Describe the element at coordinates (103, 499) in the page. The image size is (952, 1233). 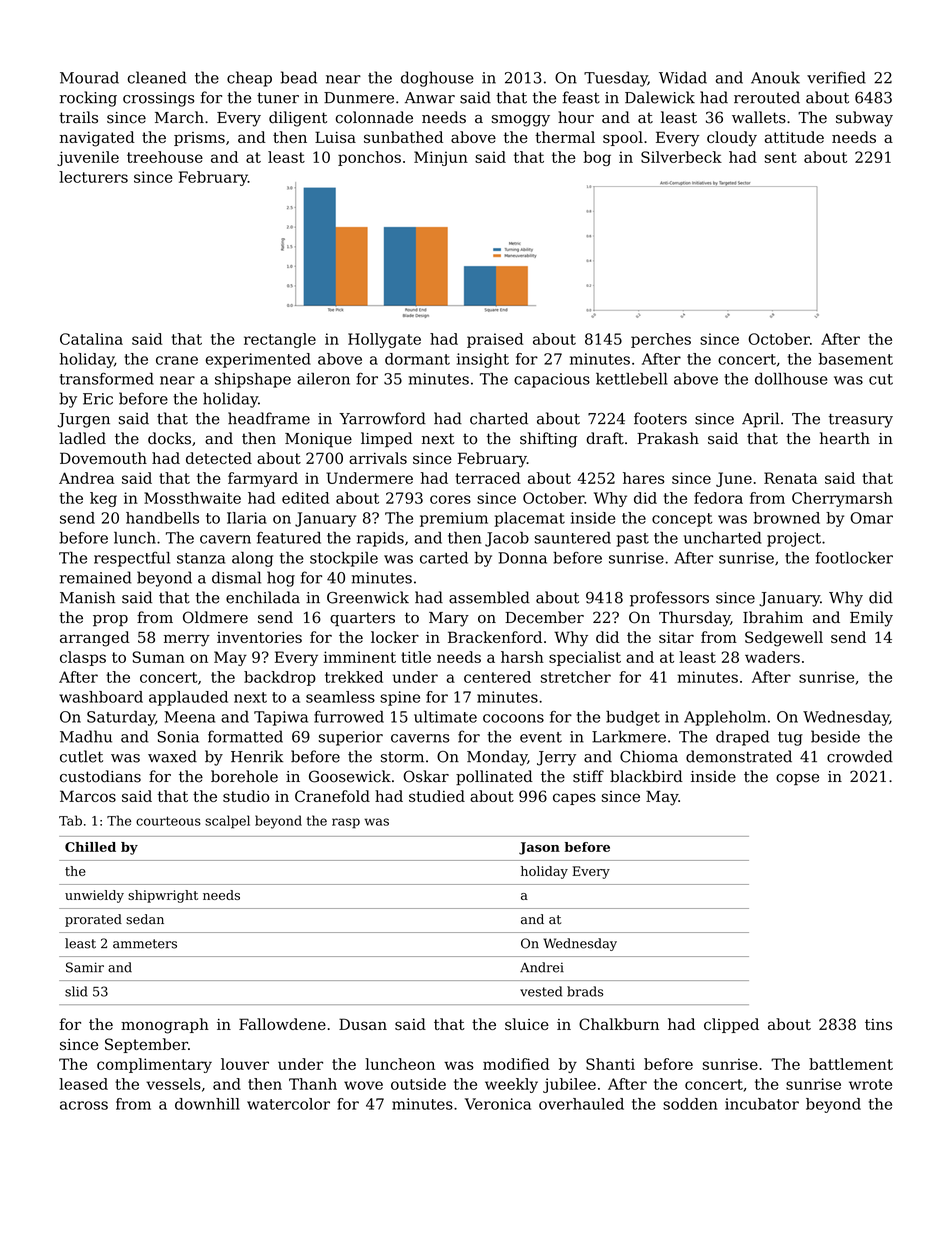
I see `keg` at that location.
